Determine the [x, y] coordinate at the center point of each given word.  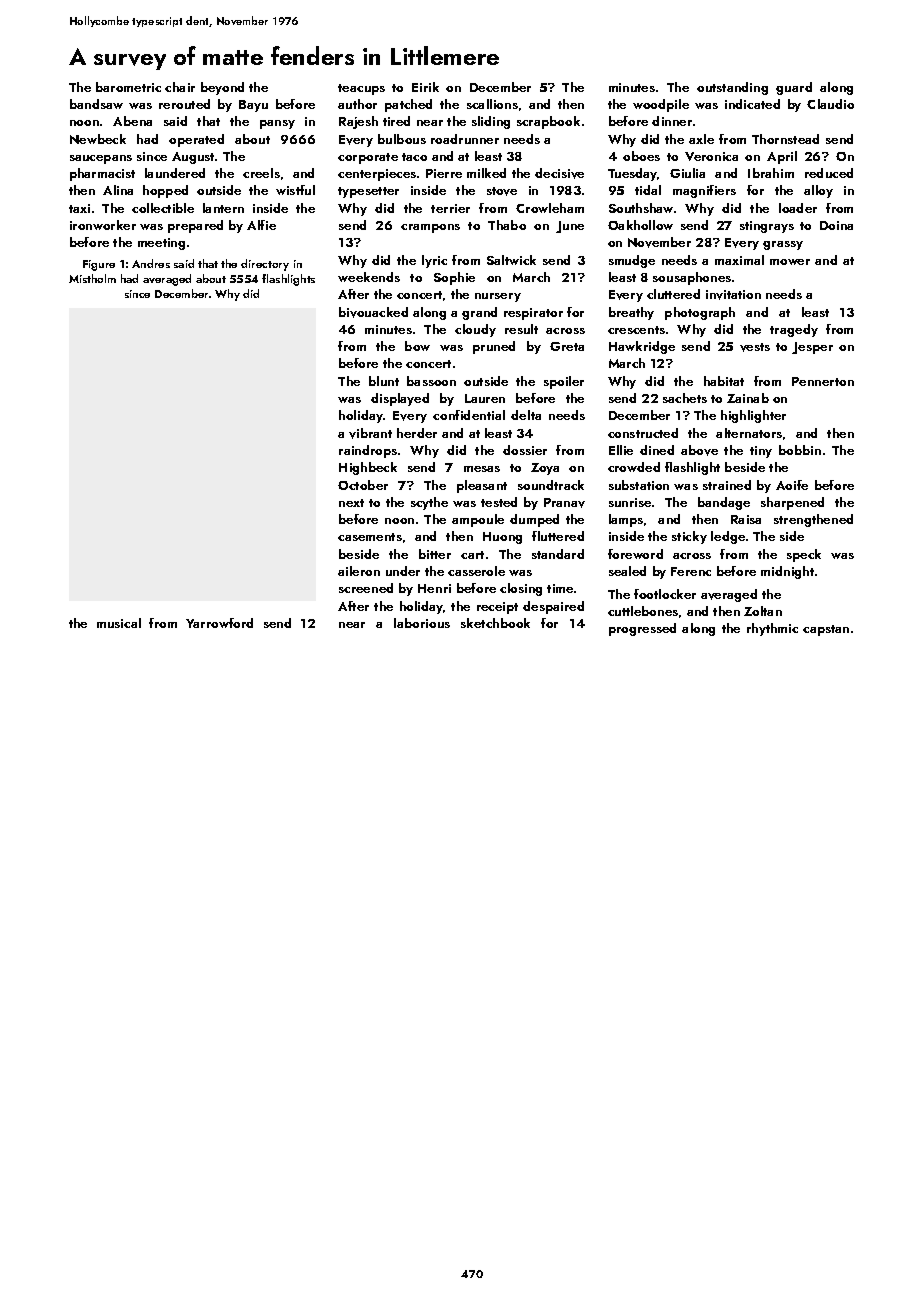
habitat [724, 381]
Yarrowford [219, 623]
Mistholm [92, 278]
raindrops [368, 451]
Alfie [261, 225]
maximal [739, 260]
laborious [422, 623]
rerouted [184, 104]
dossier [525, 450]
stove [502, 191]
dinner [672, 121]
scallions [492, 104]
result [521, 329]
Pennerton [823, 381]
